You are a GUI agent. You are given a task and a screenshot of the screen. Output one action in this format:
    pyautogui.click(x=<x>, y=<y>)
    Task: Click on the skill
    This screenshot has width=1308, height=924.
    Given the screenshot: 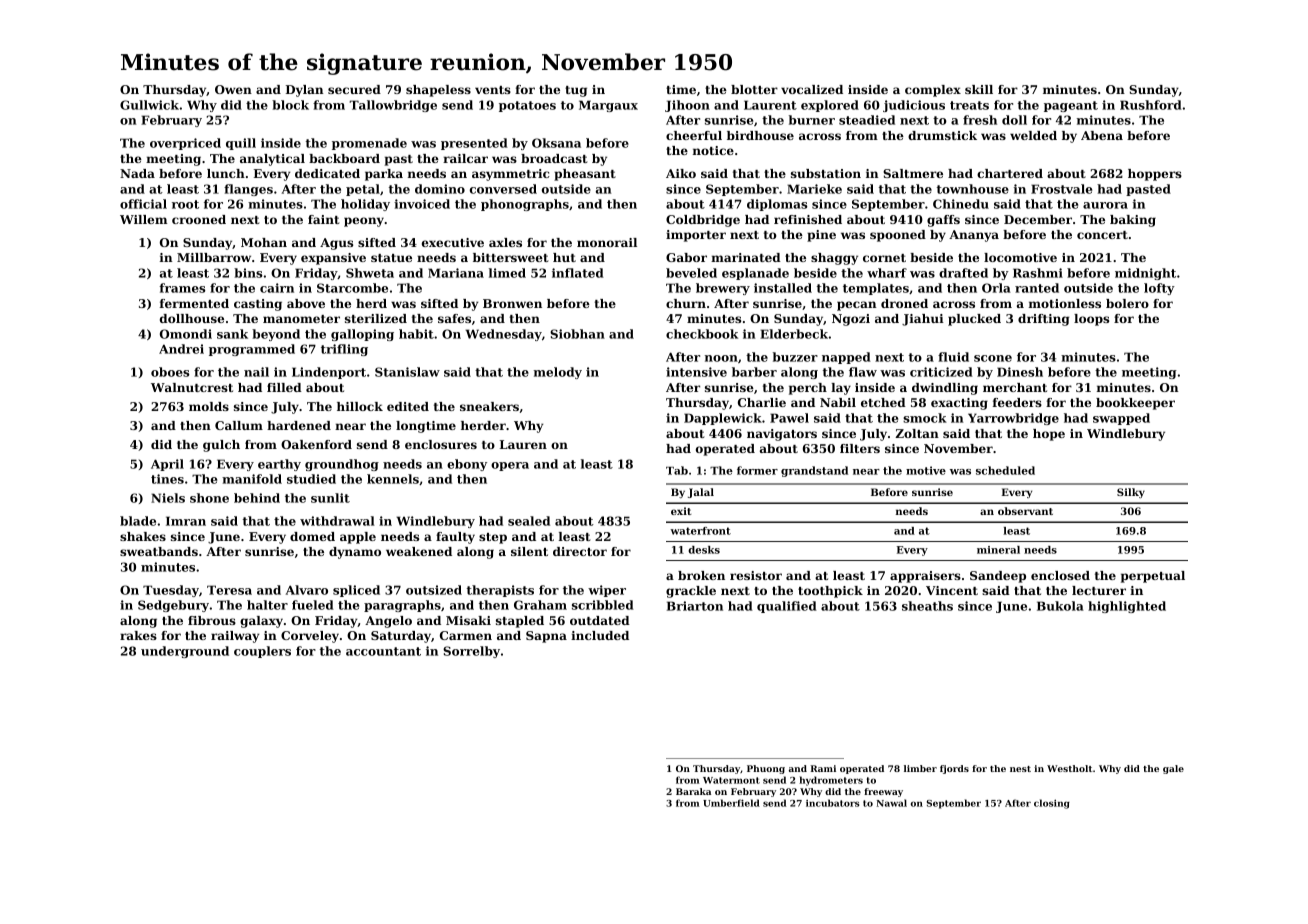 What is the action you would take?
    pyautogui.click(x=979, y=89)
